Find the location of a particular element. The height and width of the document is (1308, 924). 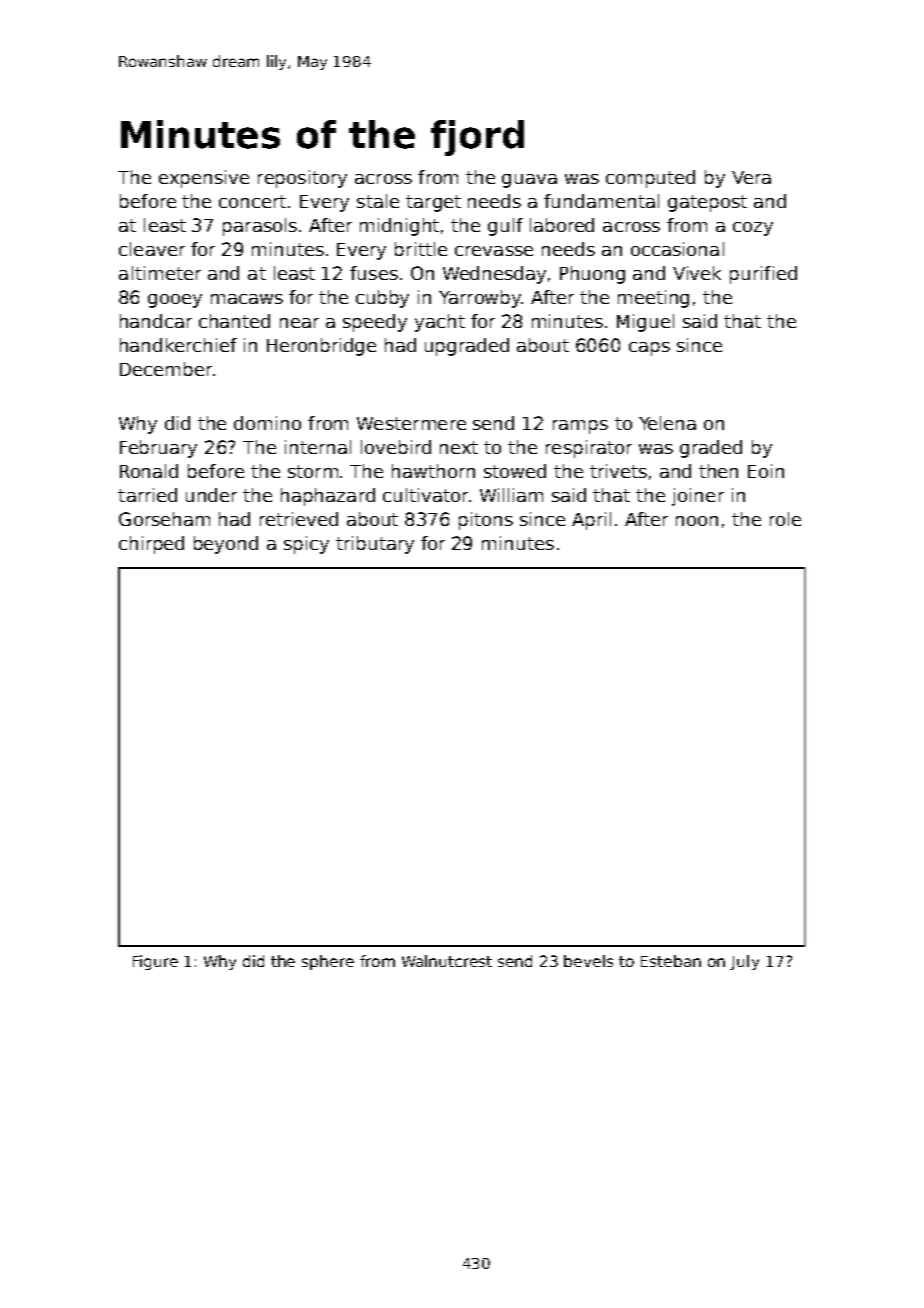

parasols is located at coordinates (260, 227).
